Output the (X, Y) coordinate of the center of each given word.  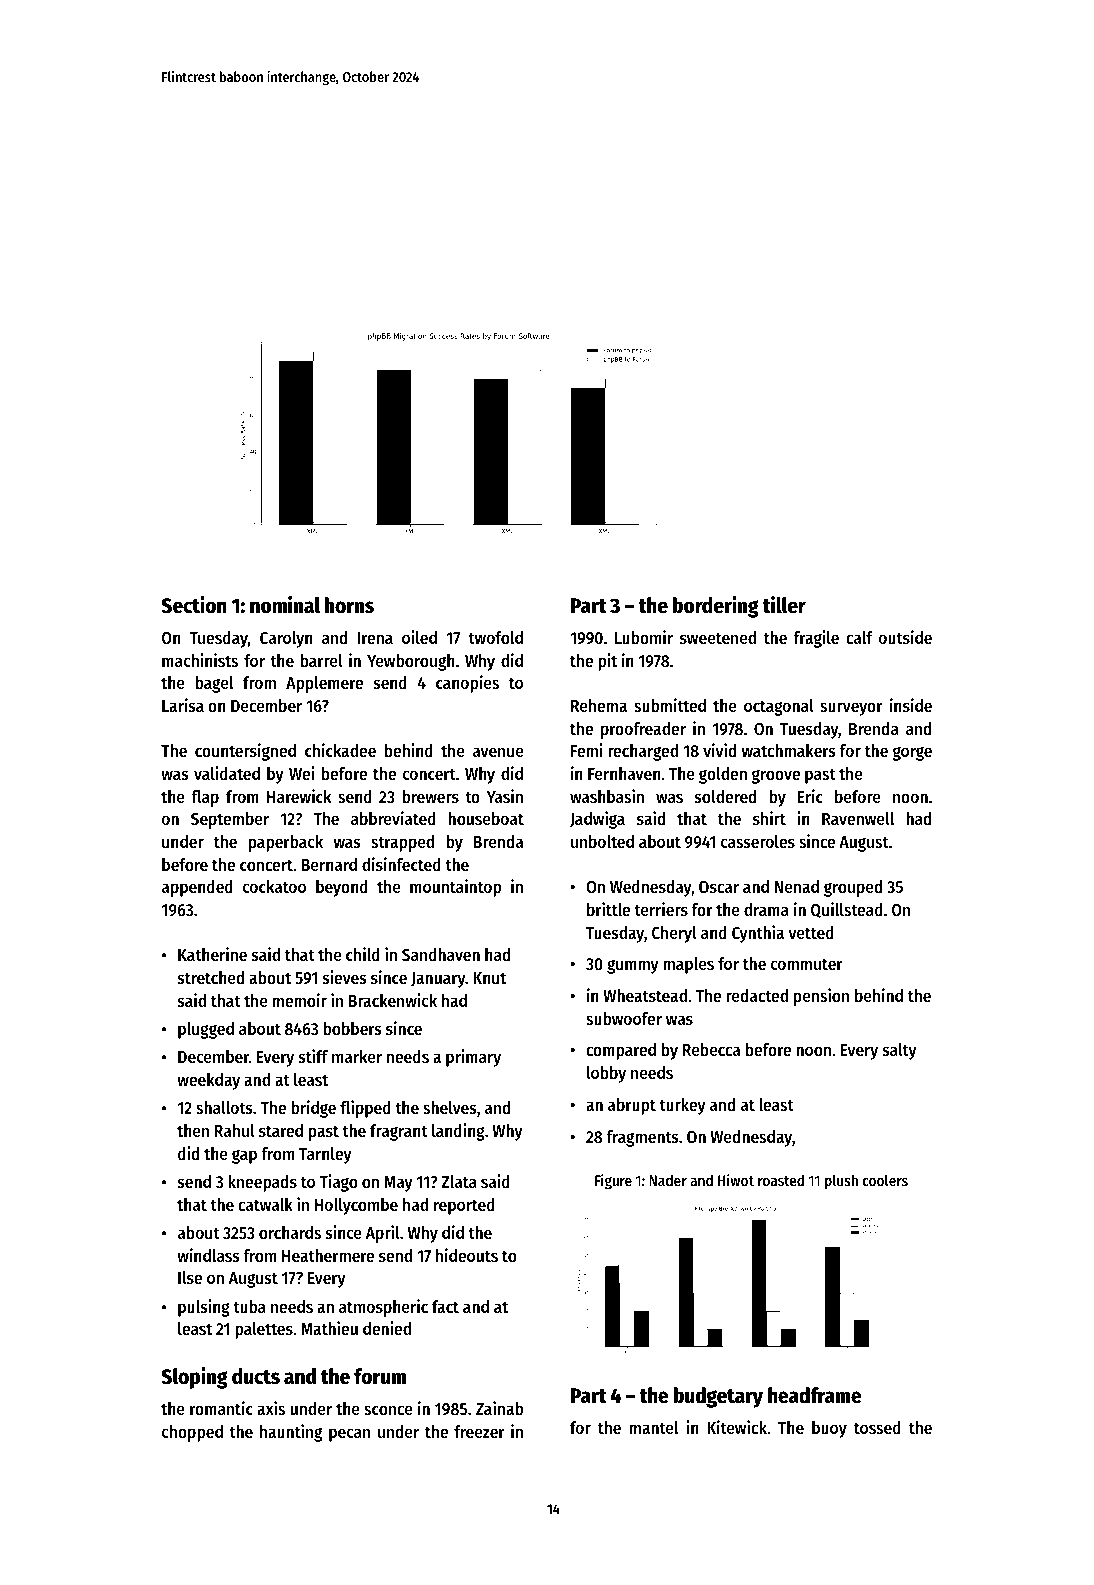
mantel (654, 1427)
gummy (633, 967)
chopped (192, 1433)
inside (911, 705)
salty (900, 1051)
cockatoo (274, 886)
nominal (285, 605)
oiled (419, 637)
